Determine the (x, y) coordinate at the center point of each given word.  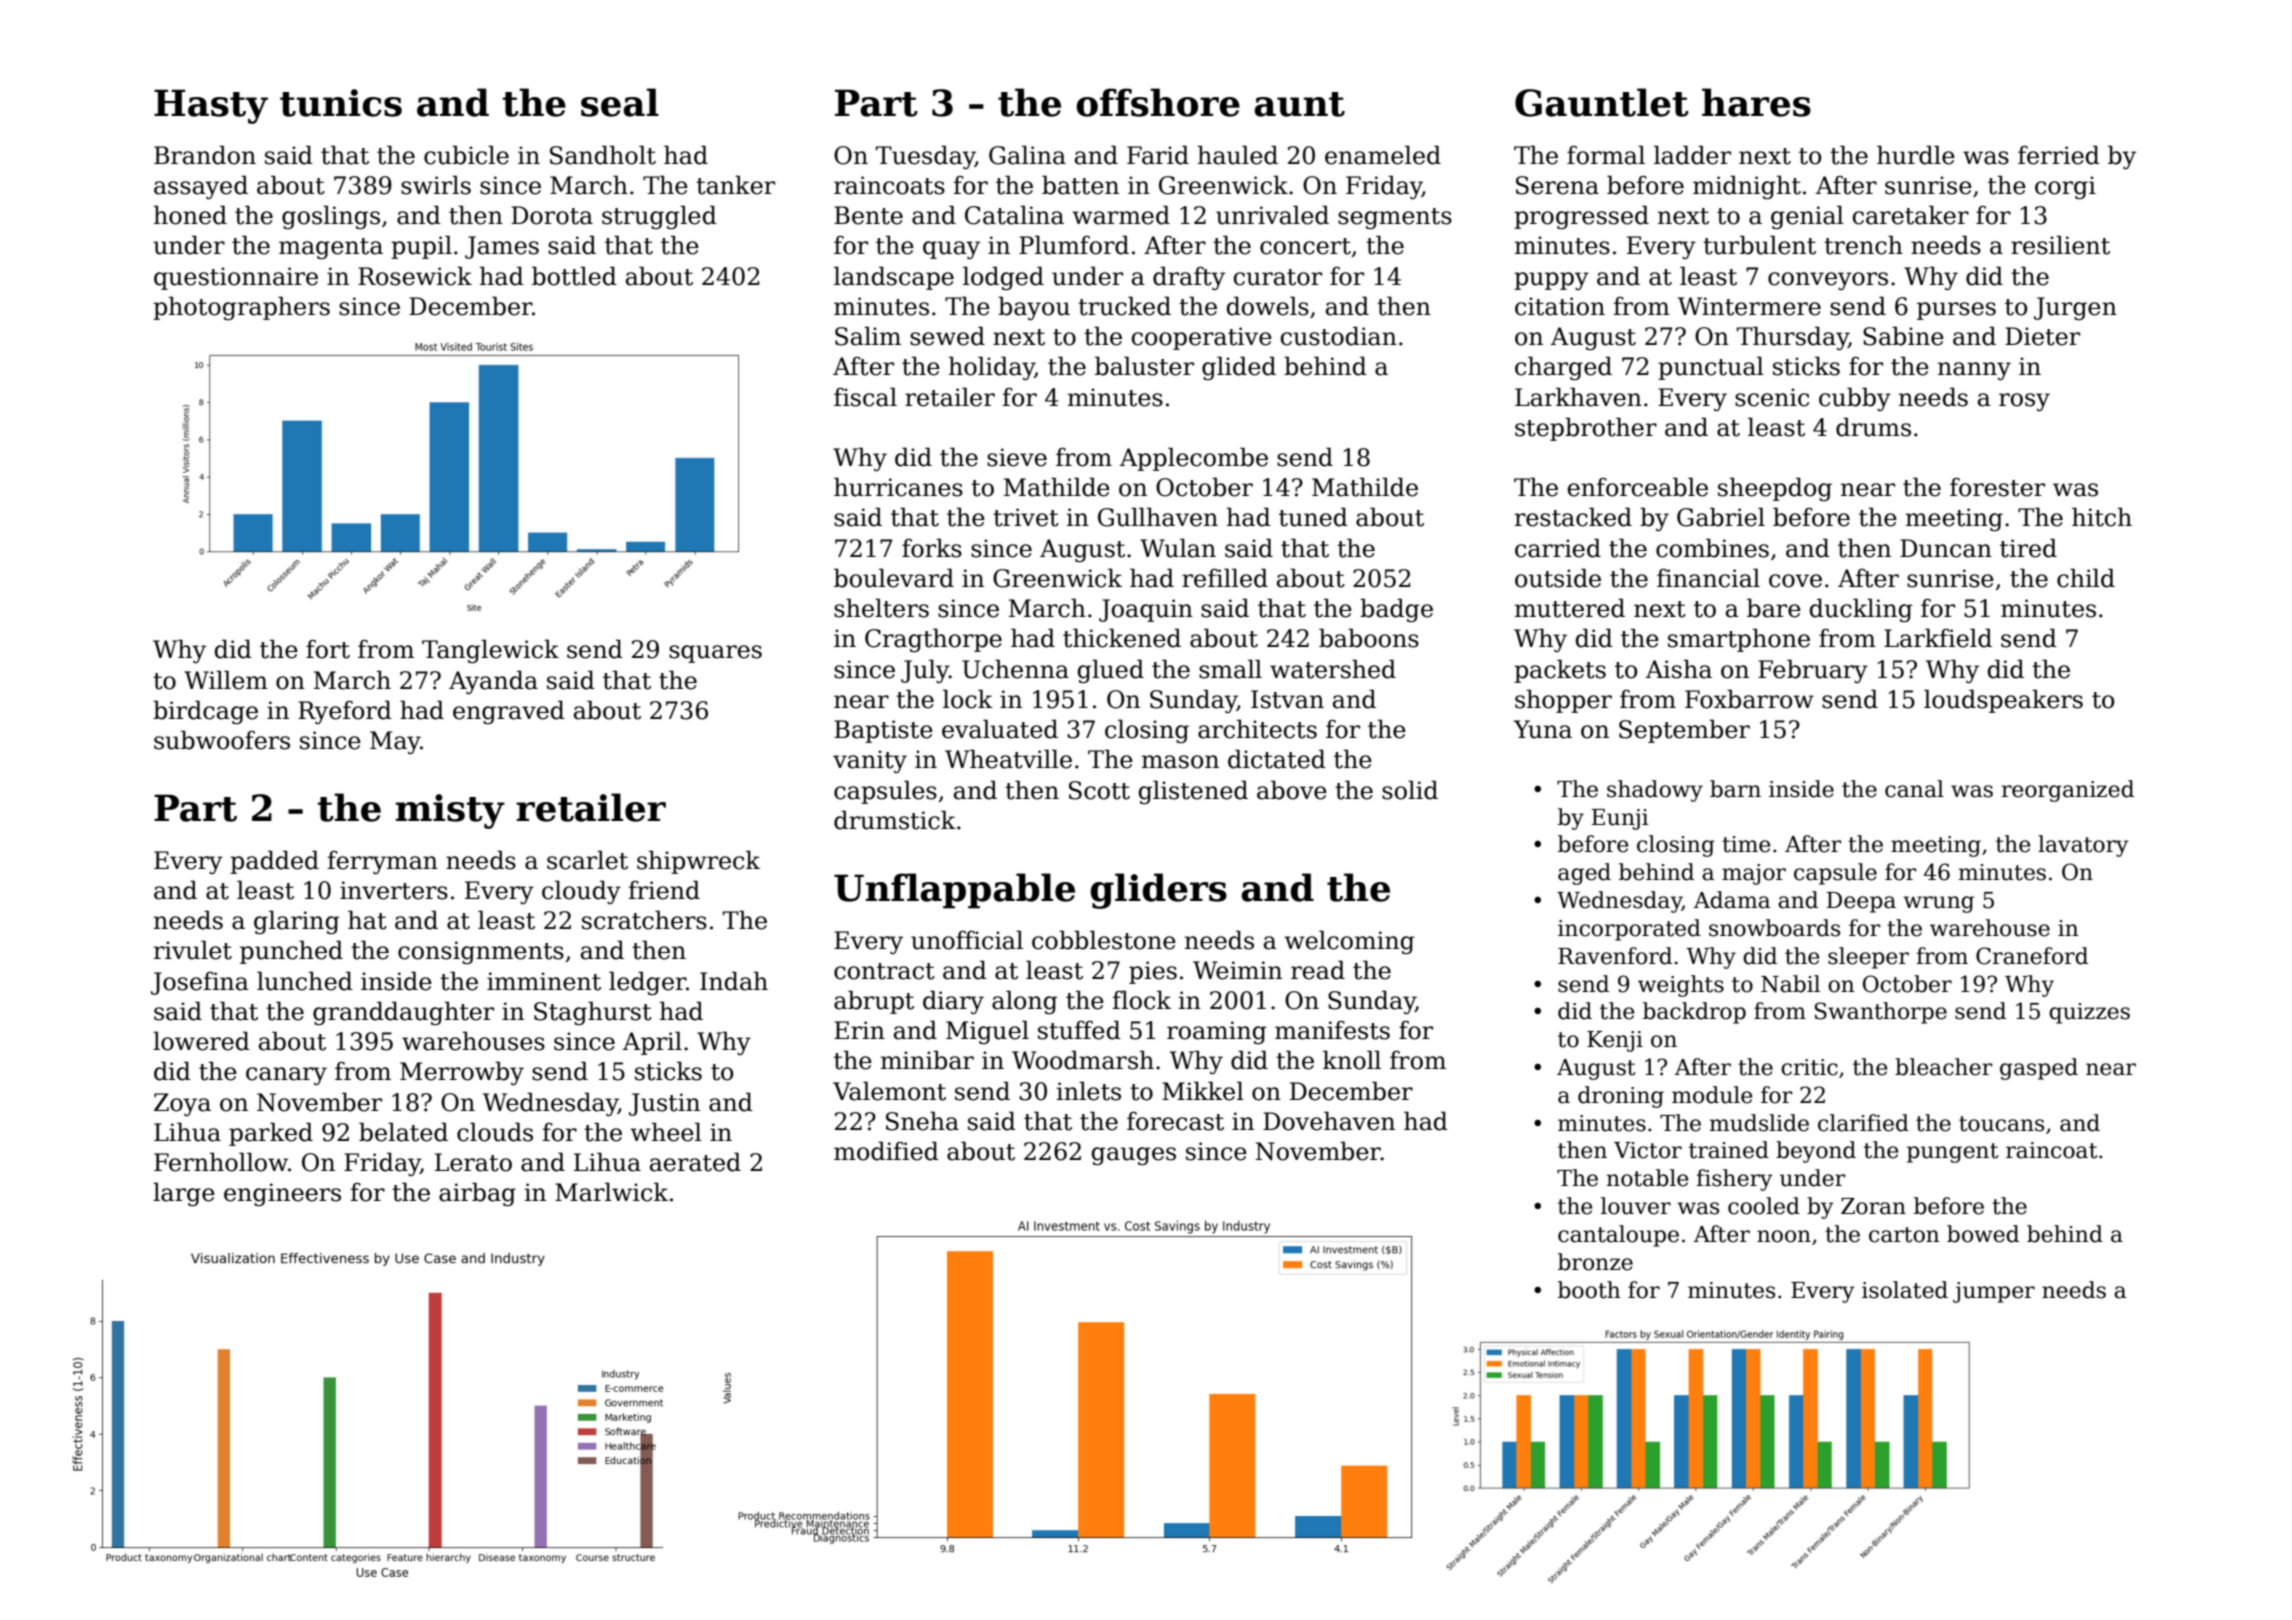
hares (1756, 102)
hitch (2102, 517)
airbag (477, 1194)
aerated (695, 1162)
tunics (341, 103)
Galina (1027, 155)
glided (1239, 368)
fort (328, 649)
